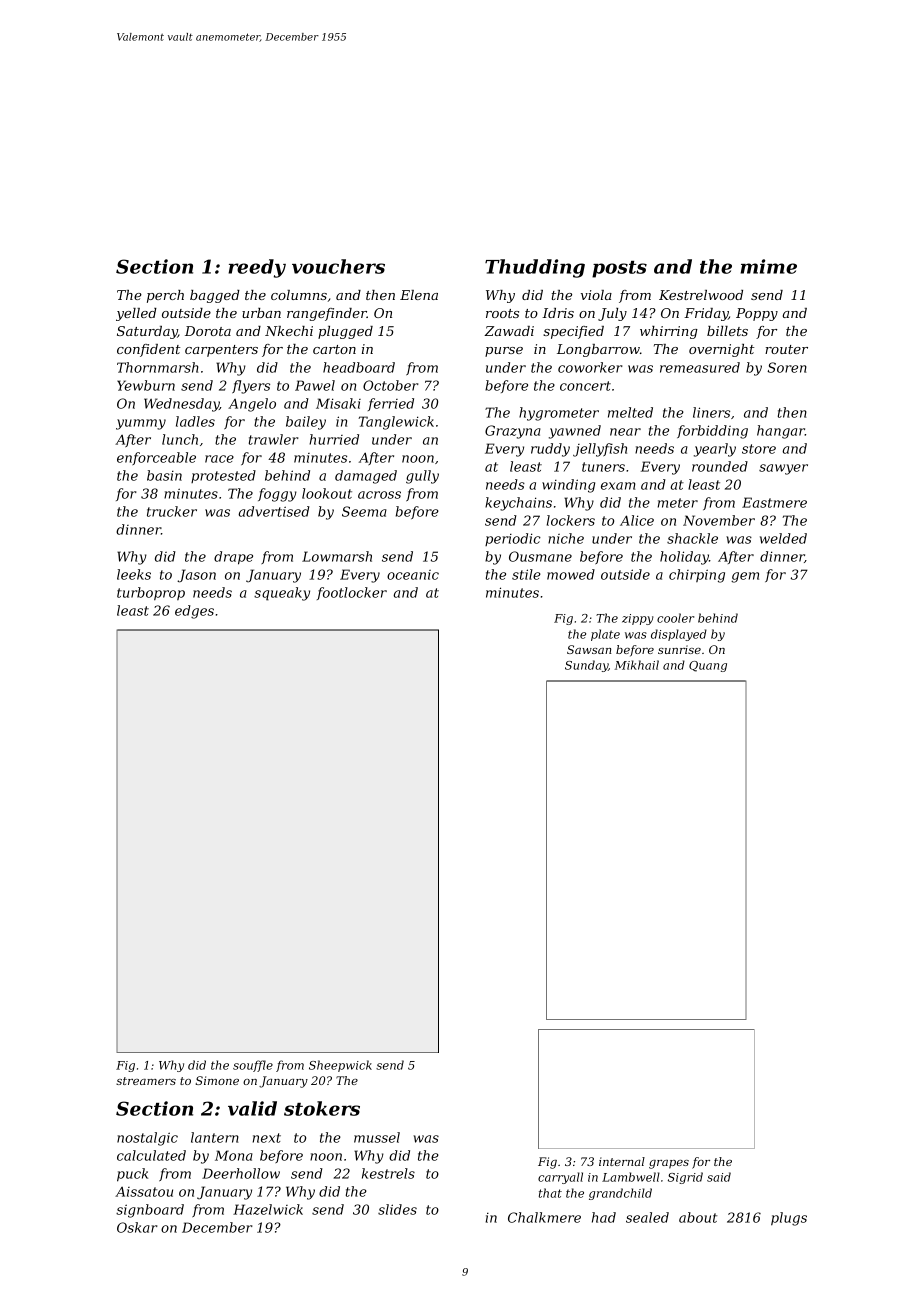 This document has height=1314, width=924. I want to click on internal, so click(622, 1161).
